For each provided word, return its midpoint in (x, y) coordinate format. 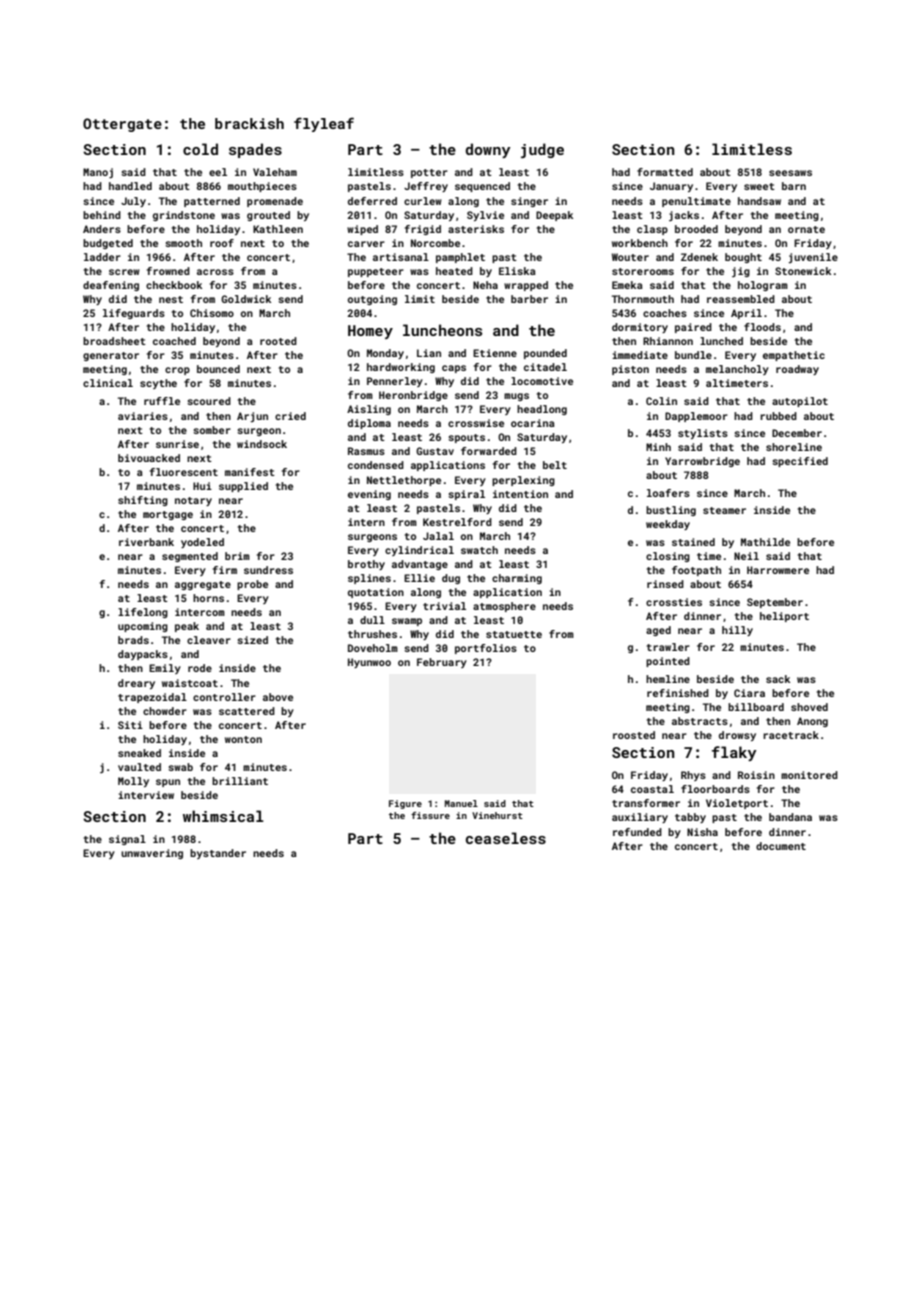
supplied (243, 487)
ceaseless (506, 838)
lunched (721, 341)
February (442, 663)
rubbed (778, 416)
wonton (243, 739)
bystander (218, 854)
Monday (385, 354)
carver (366, 244)
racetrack (791, 735)
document (781, 846)
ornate (806, 229)
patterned (212, 202)
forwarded (489, 451)
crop (177, 371)
